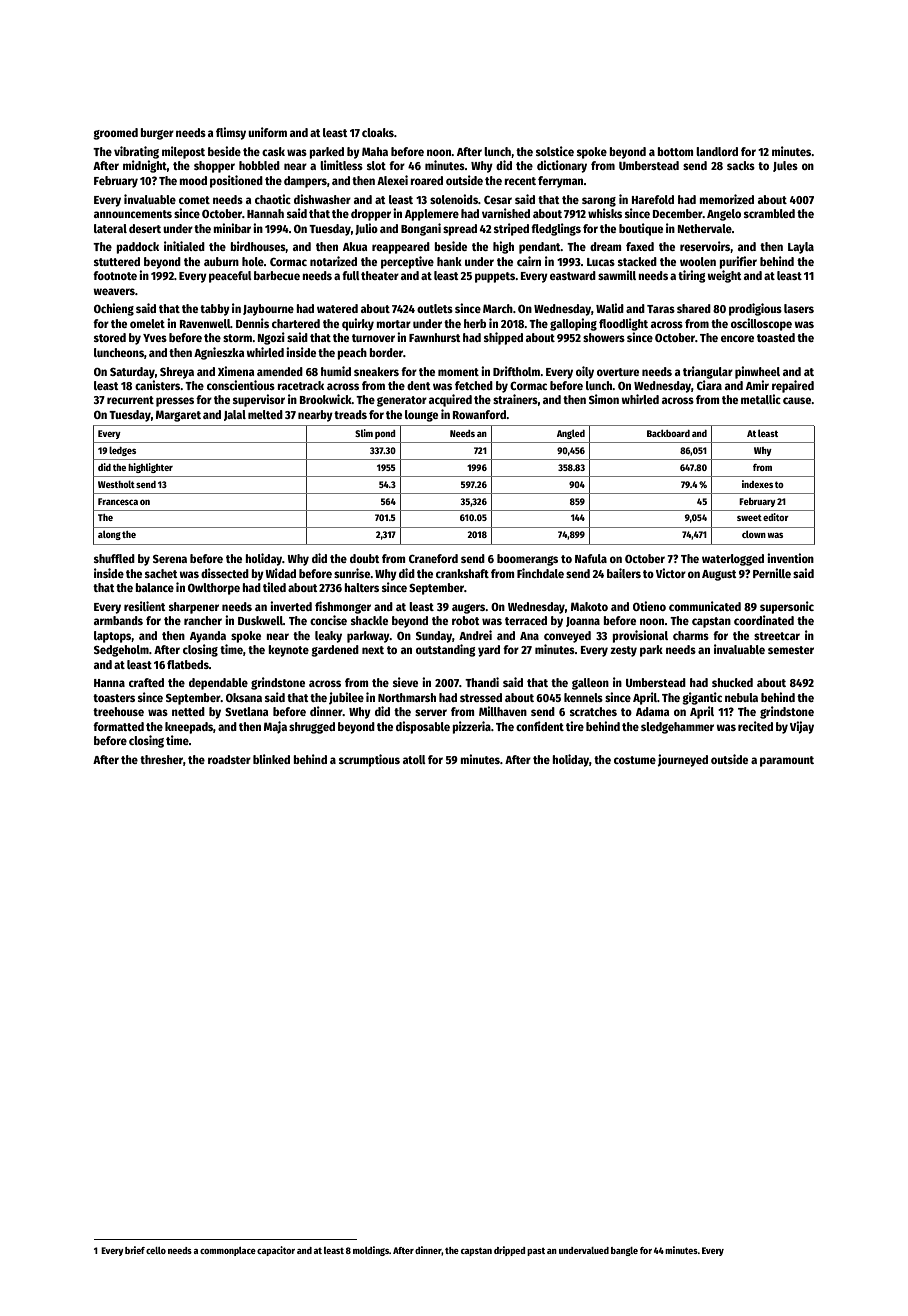 Image resolution: width=908 pixels, height=1316 pixels. I want to click on shared, so click(694, 308).
